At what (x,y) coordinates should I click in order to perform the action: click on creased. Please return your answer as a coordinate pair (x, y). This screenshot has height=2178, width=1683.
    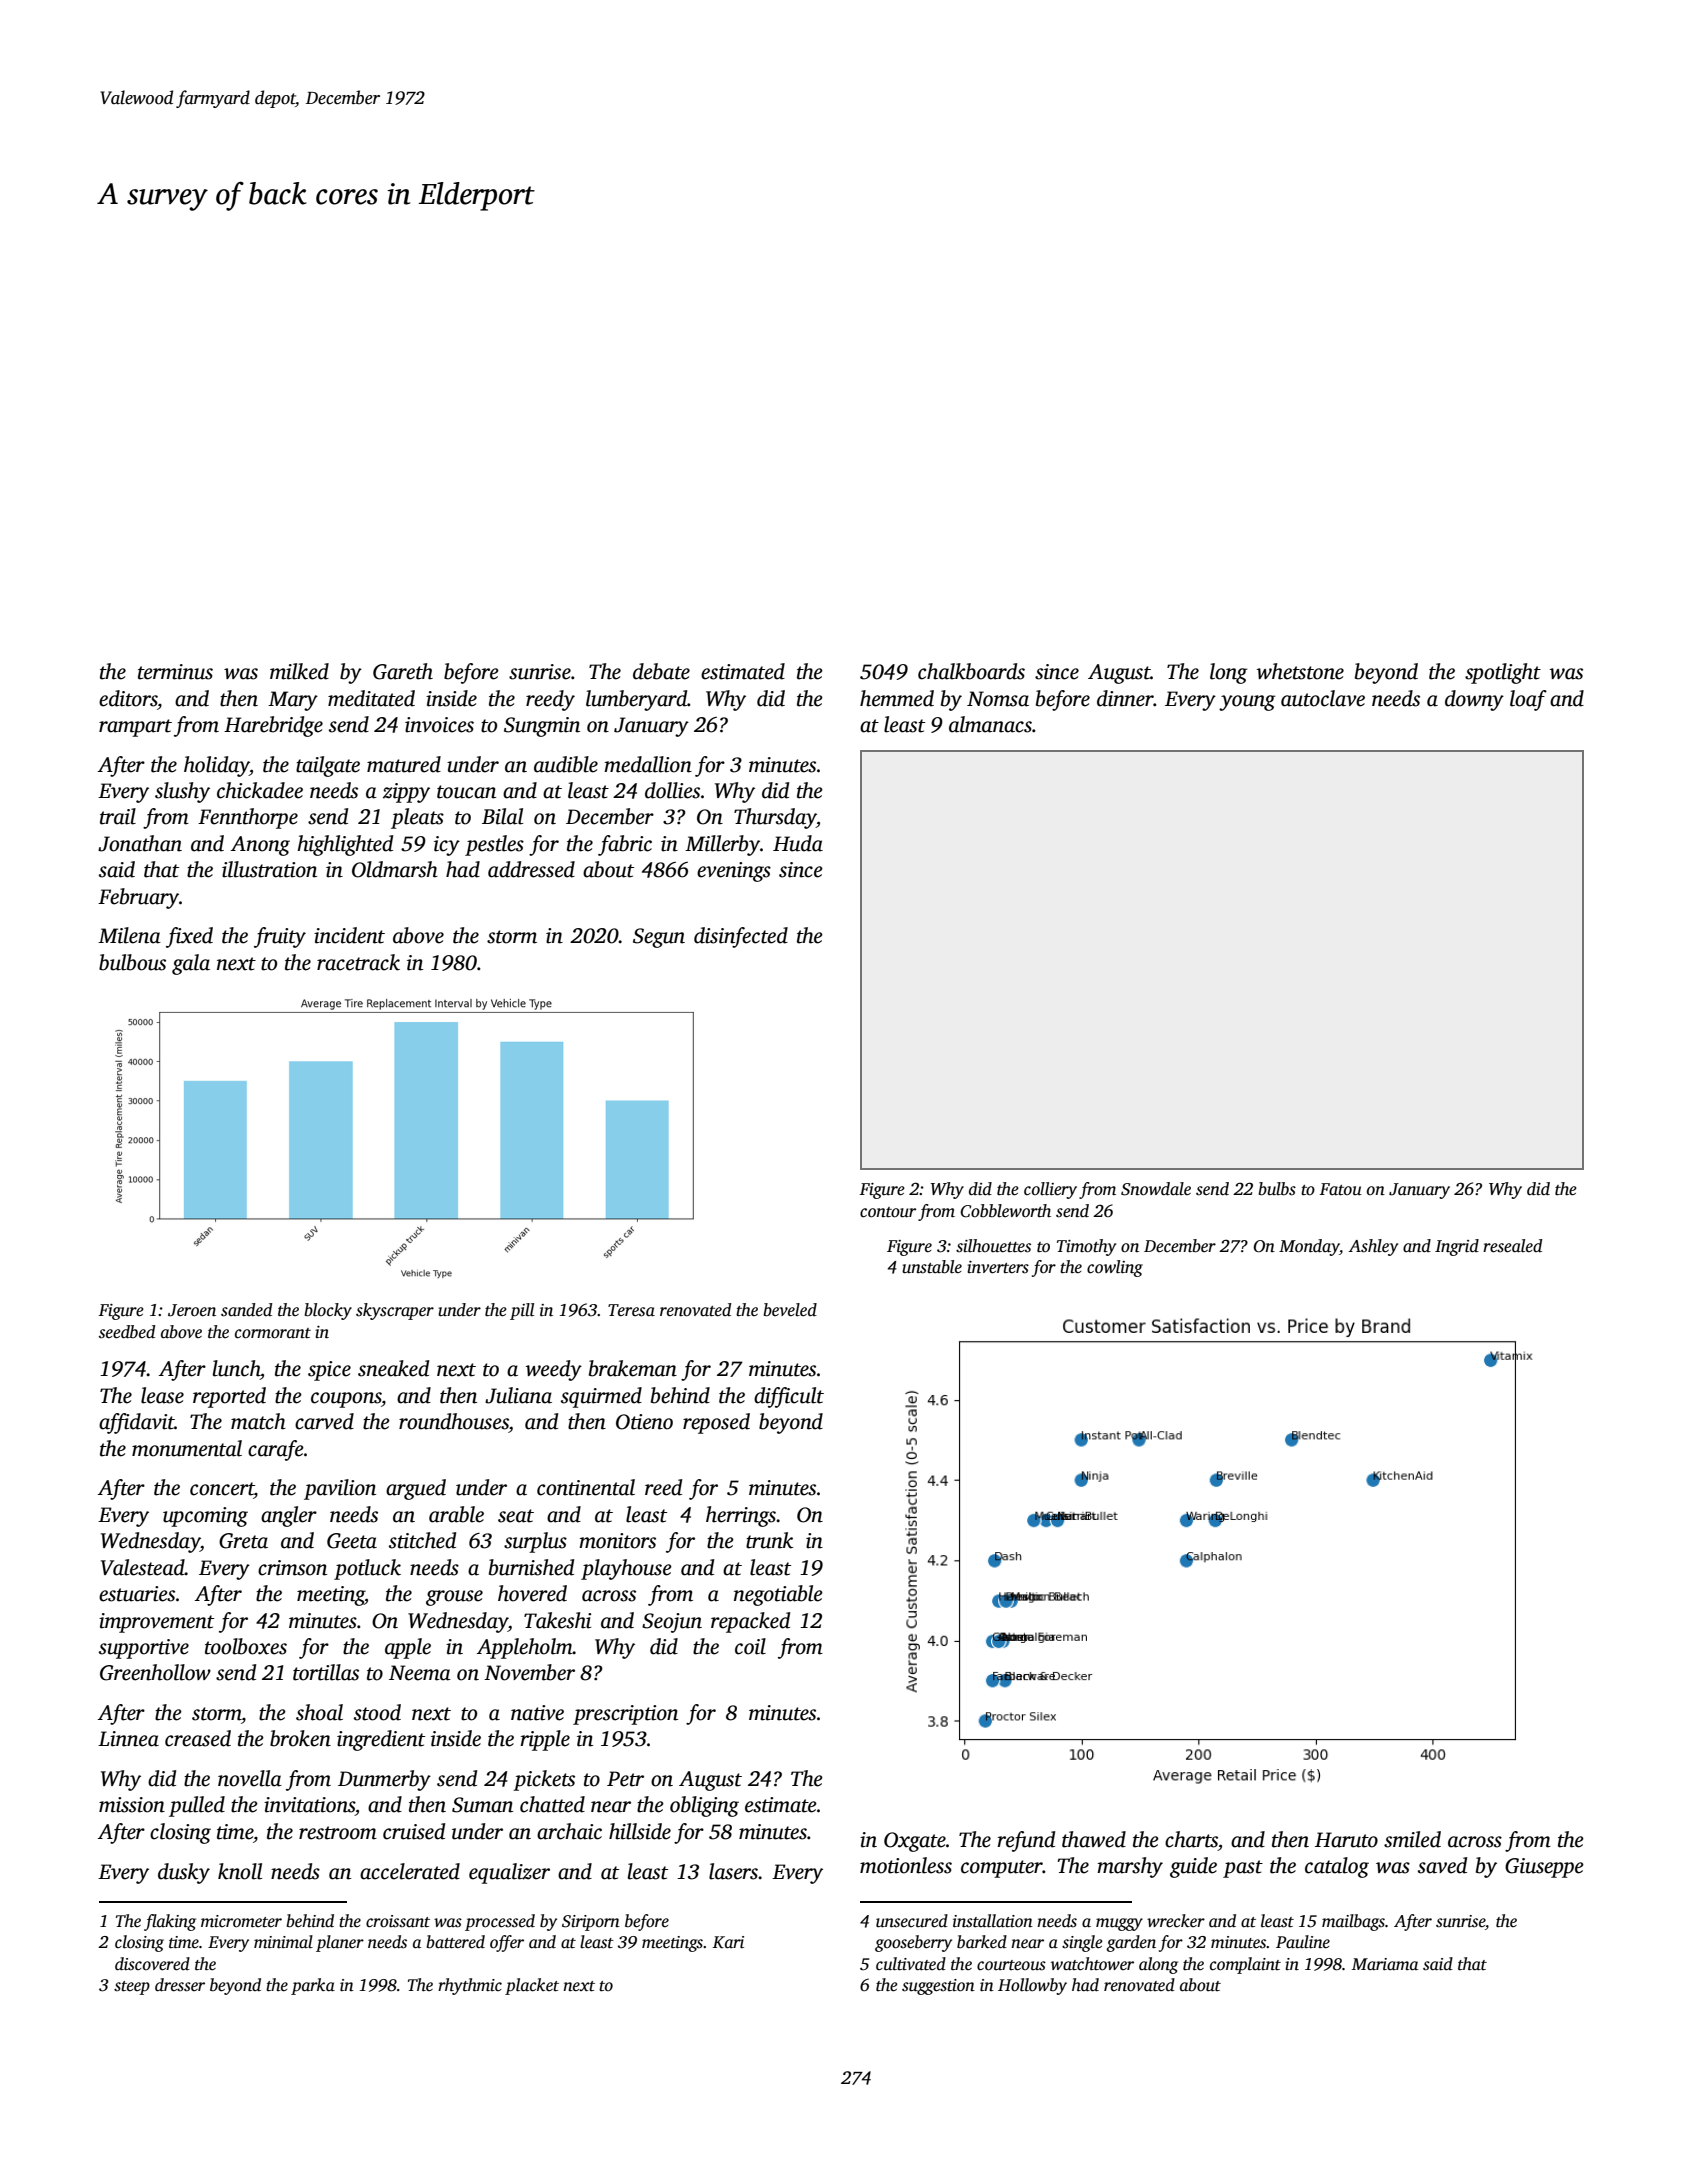
    Looking at the image, I should click on (198, 1738).
